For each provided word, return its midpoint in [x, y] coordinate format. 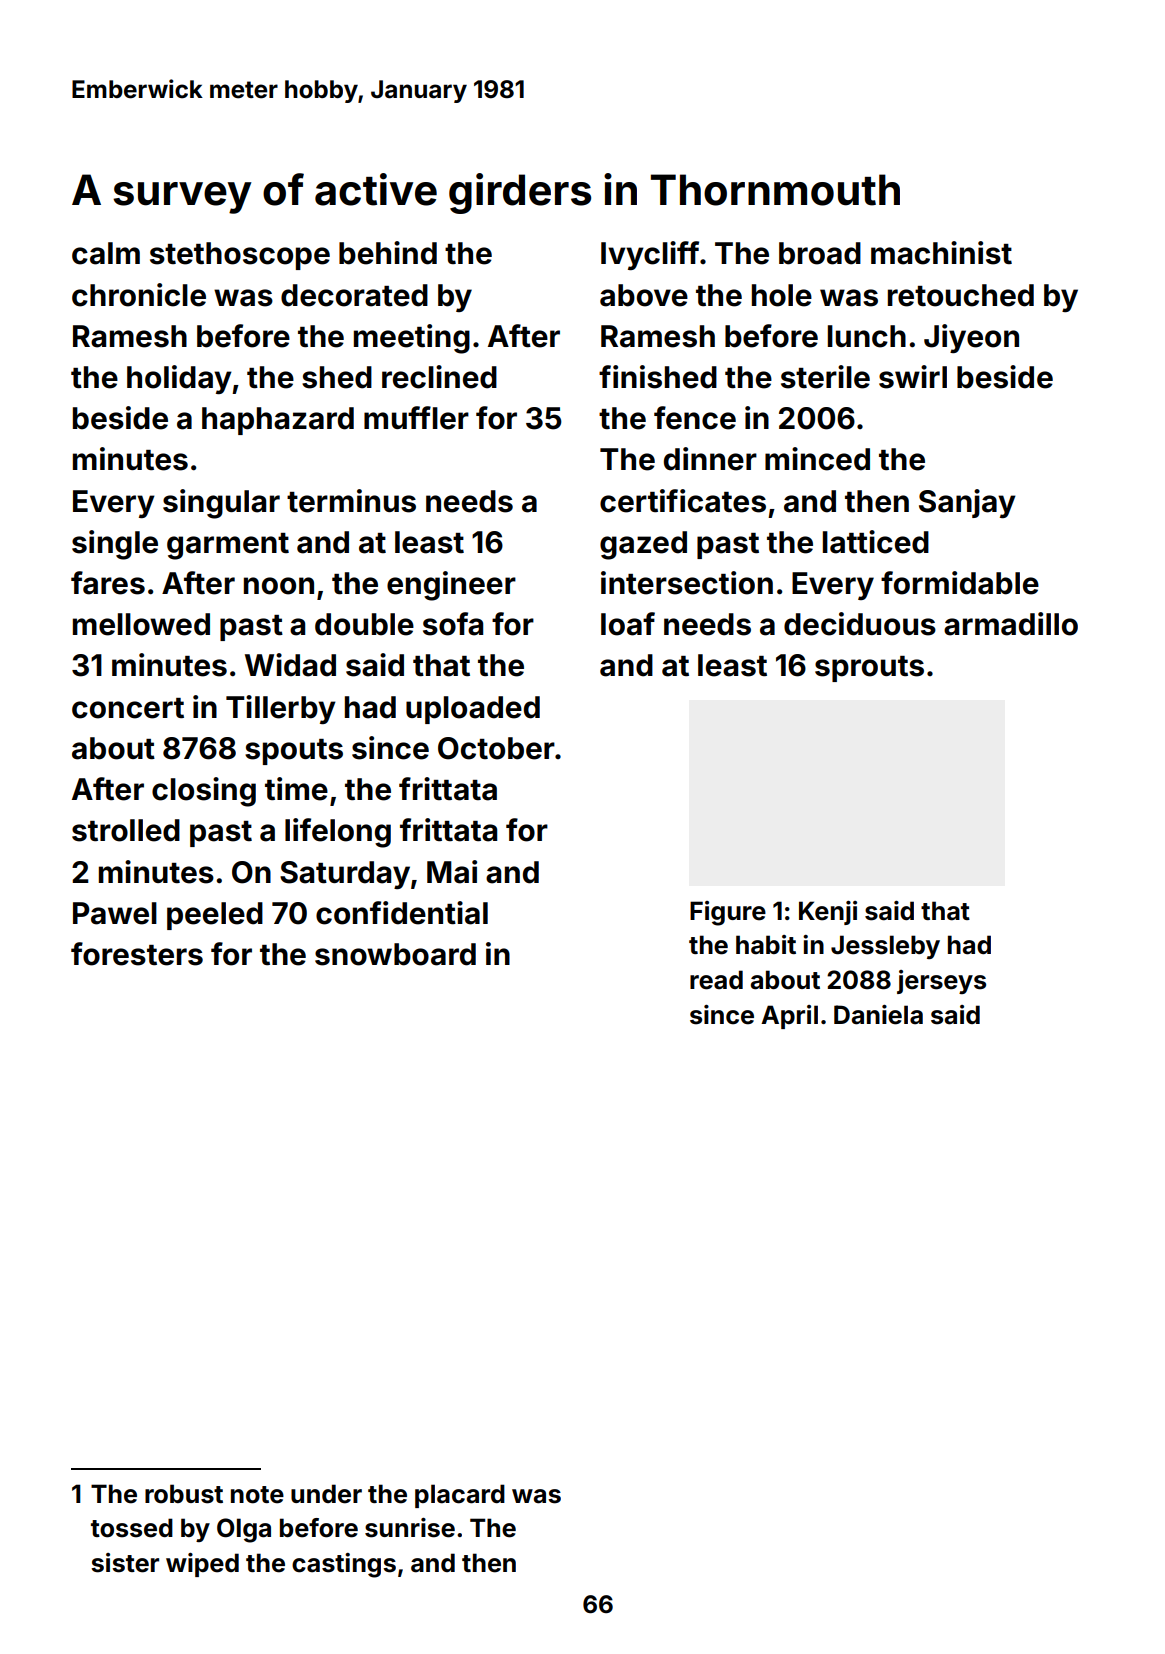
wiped [202, 1565]
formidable [960, 583]
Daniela [878, 1015]
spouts [294, 752]
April [789, 1017]
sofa [453, 624]
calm [106, 253]
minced [817, 459]
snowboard [395, 954]
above [644, 295]
